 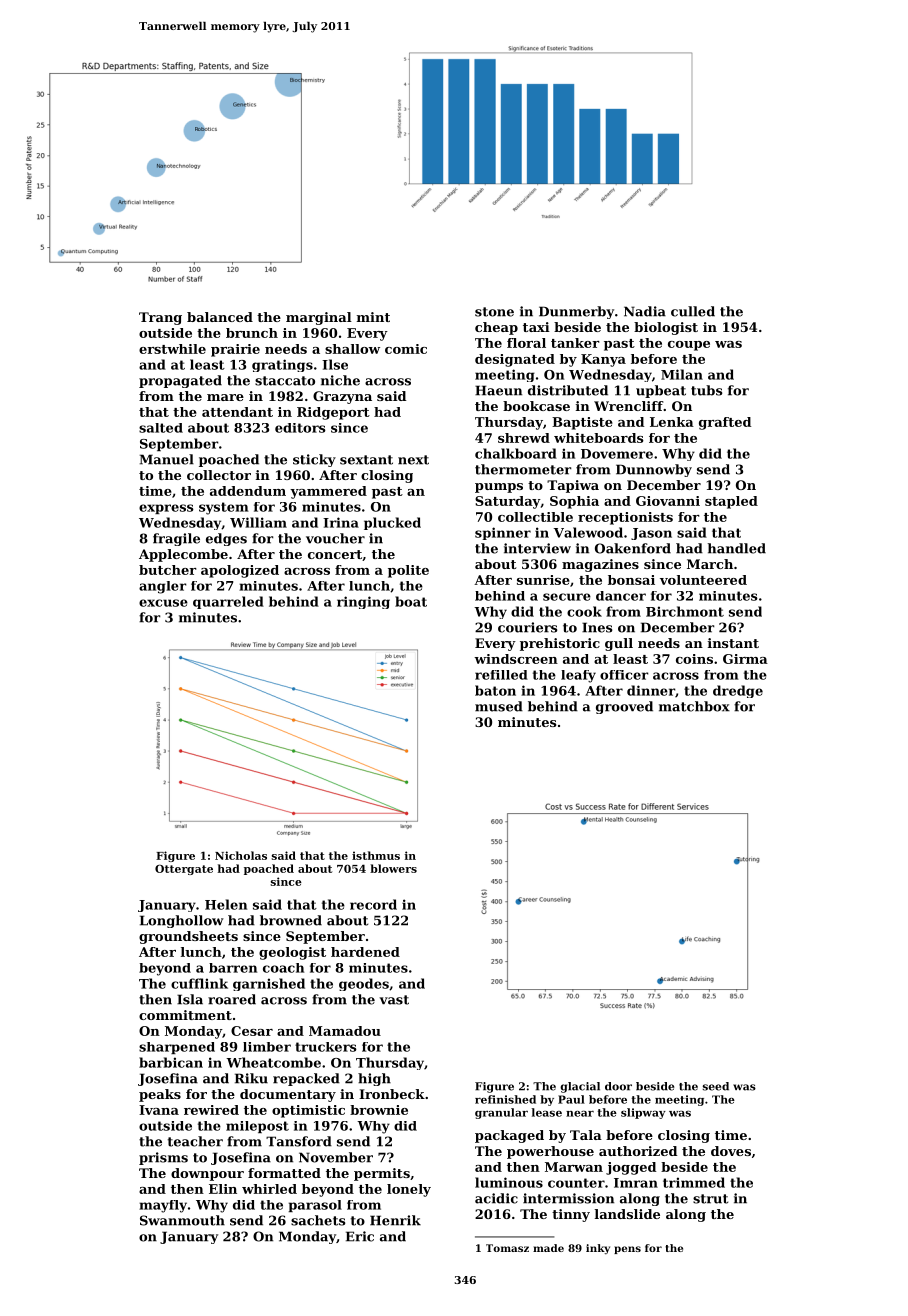 What do you see at coordinates (537, 548) in the image?
I see `interview` at bounding box center [537, 548].
